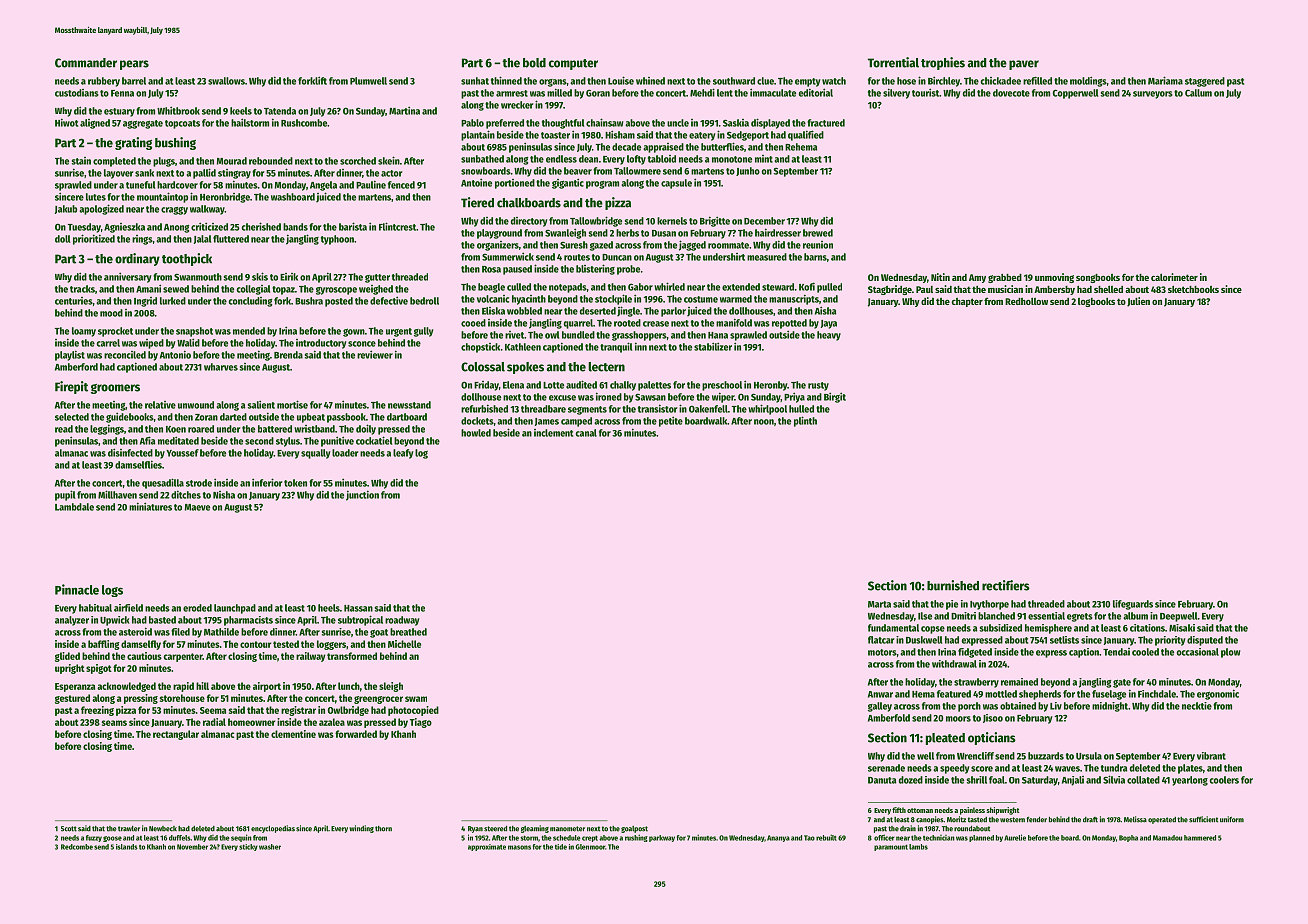  I want to click on islands, so click(127, 847).
